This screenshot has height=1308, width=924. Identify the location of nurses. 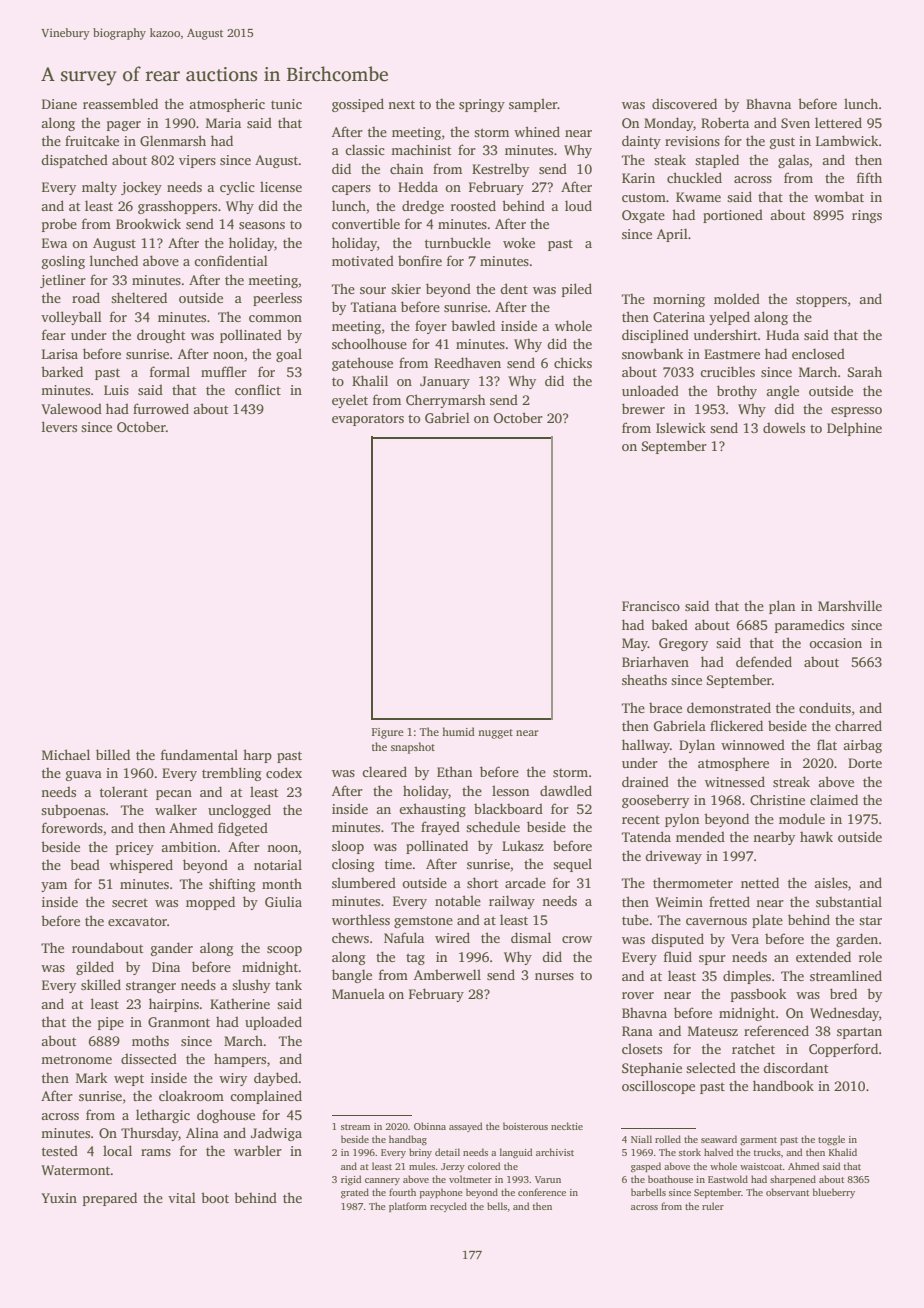
(554, 976).
